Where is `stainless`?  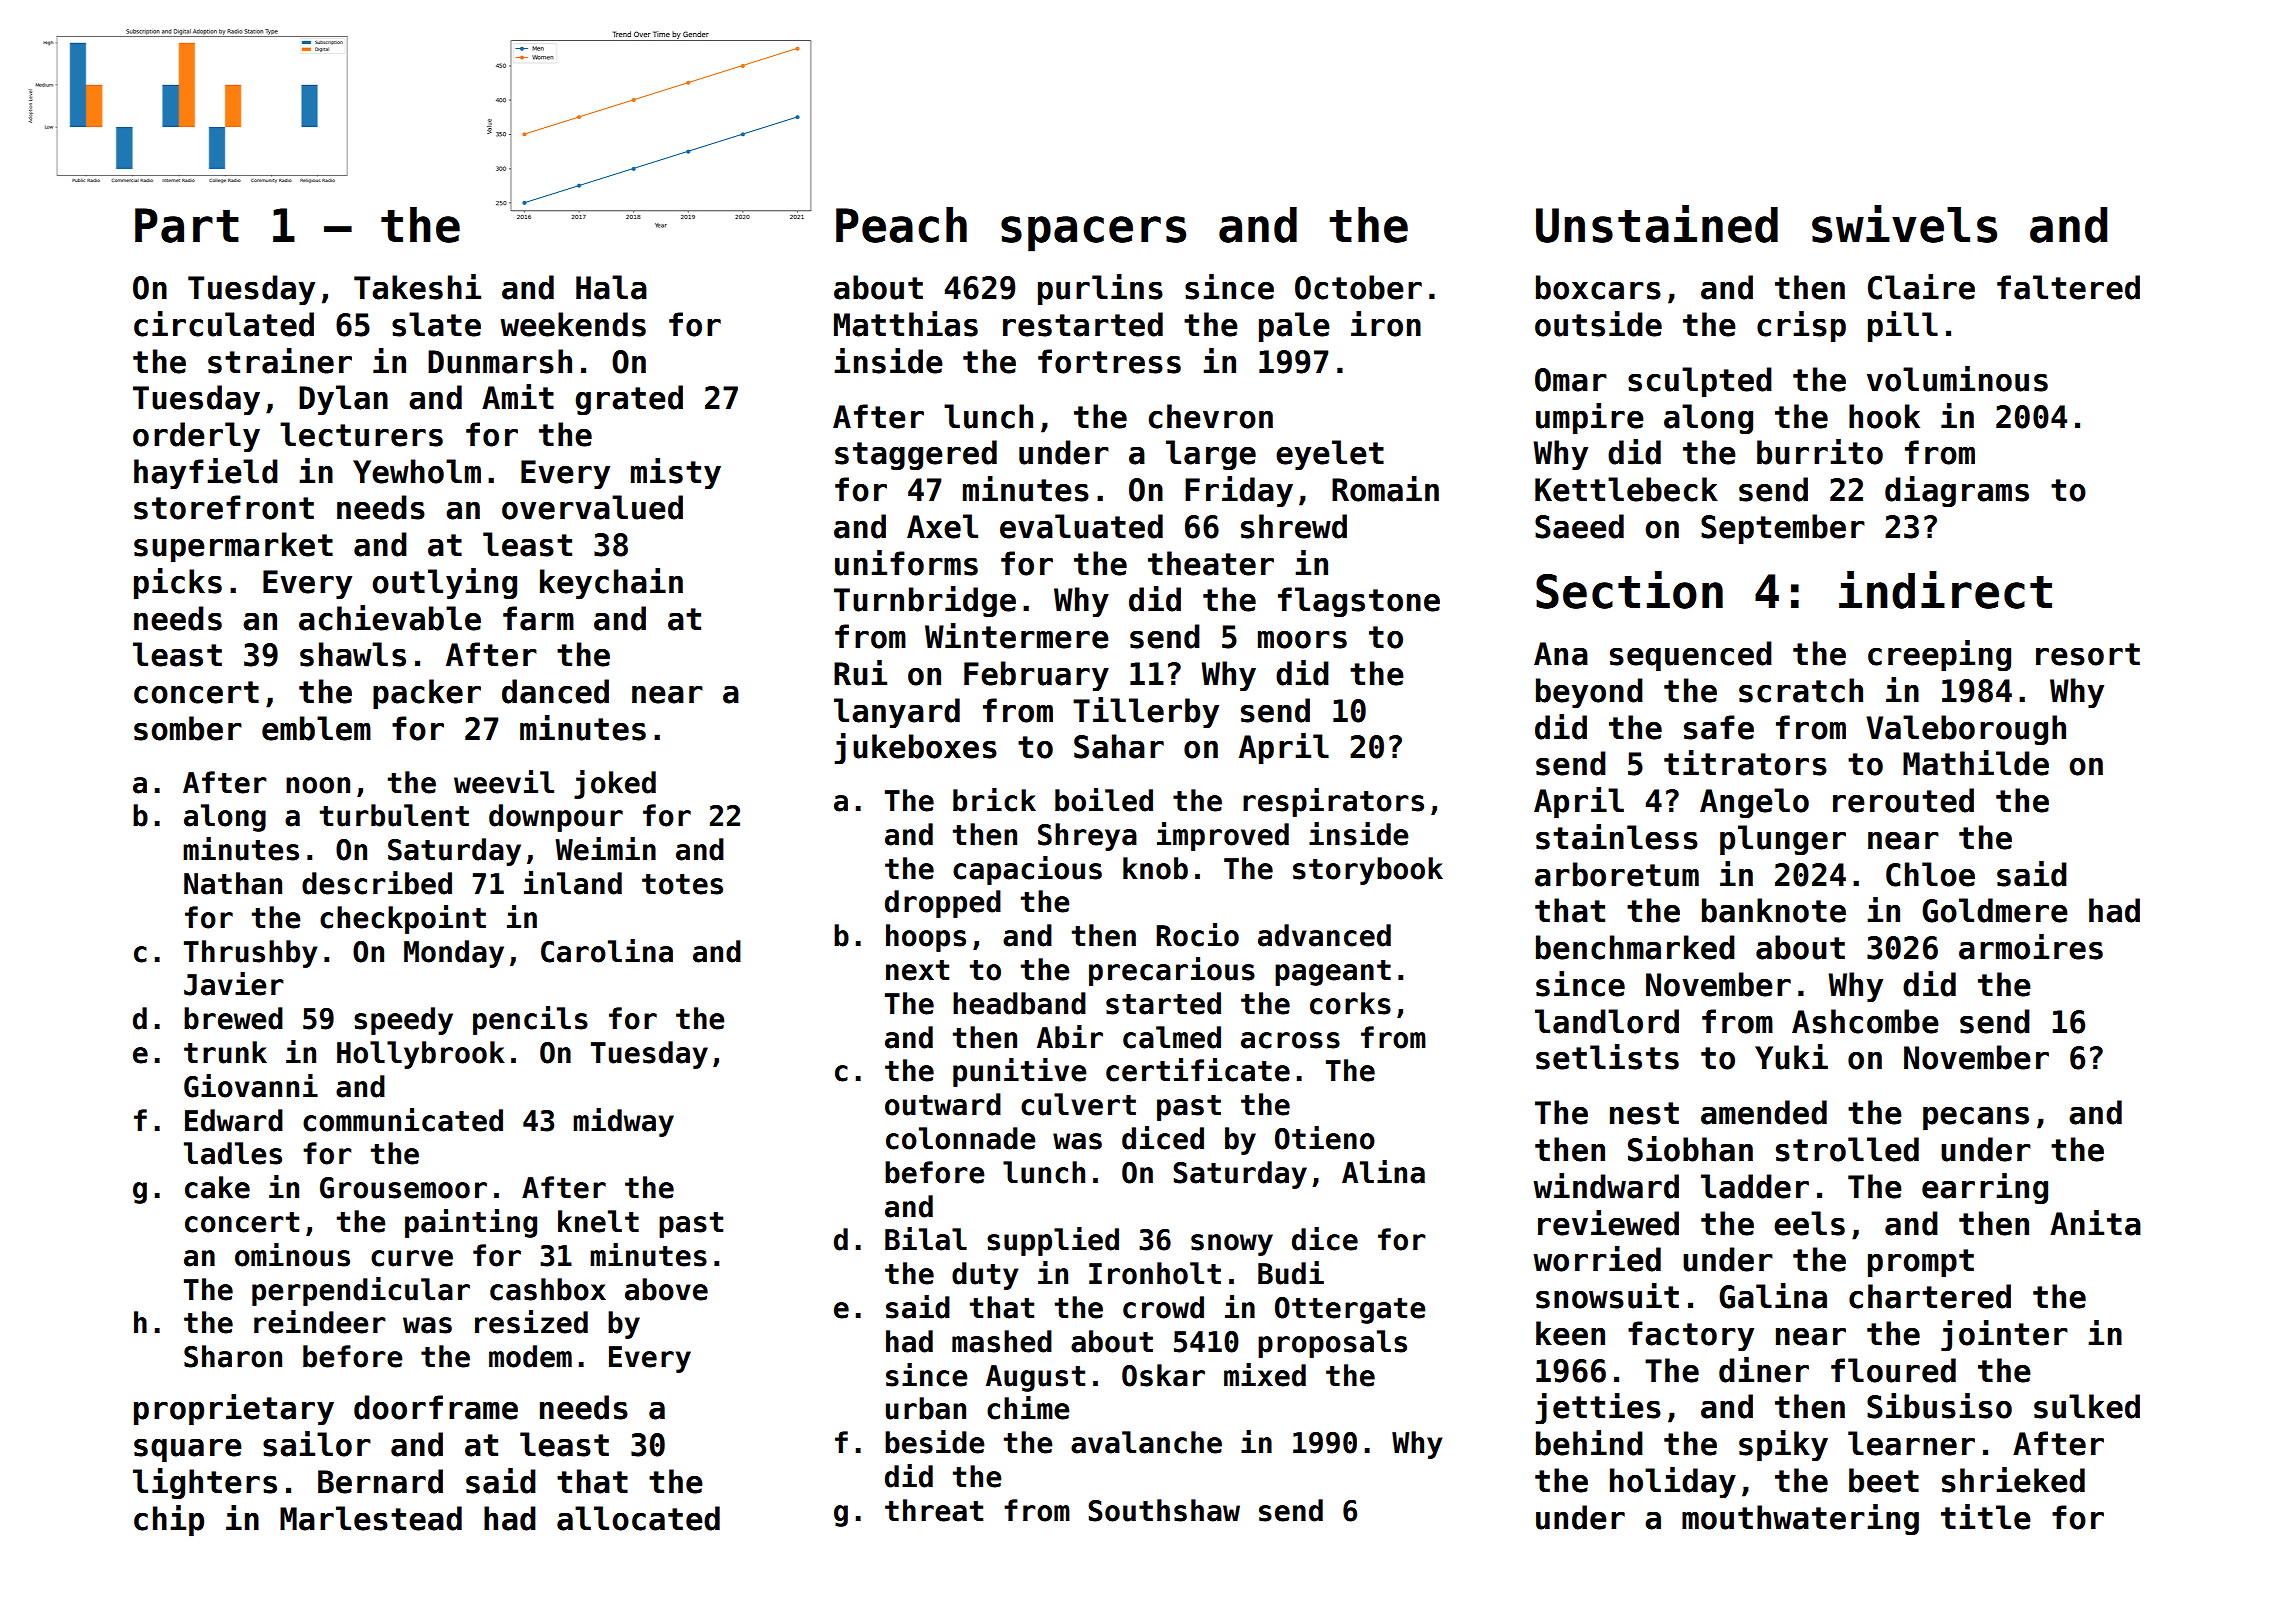
stainless is located at coordinates (1617, 837).
